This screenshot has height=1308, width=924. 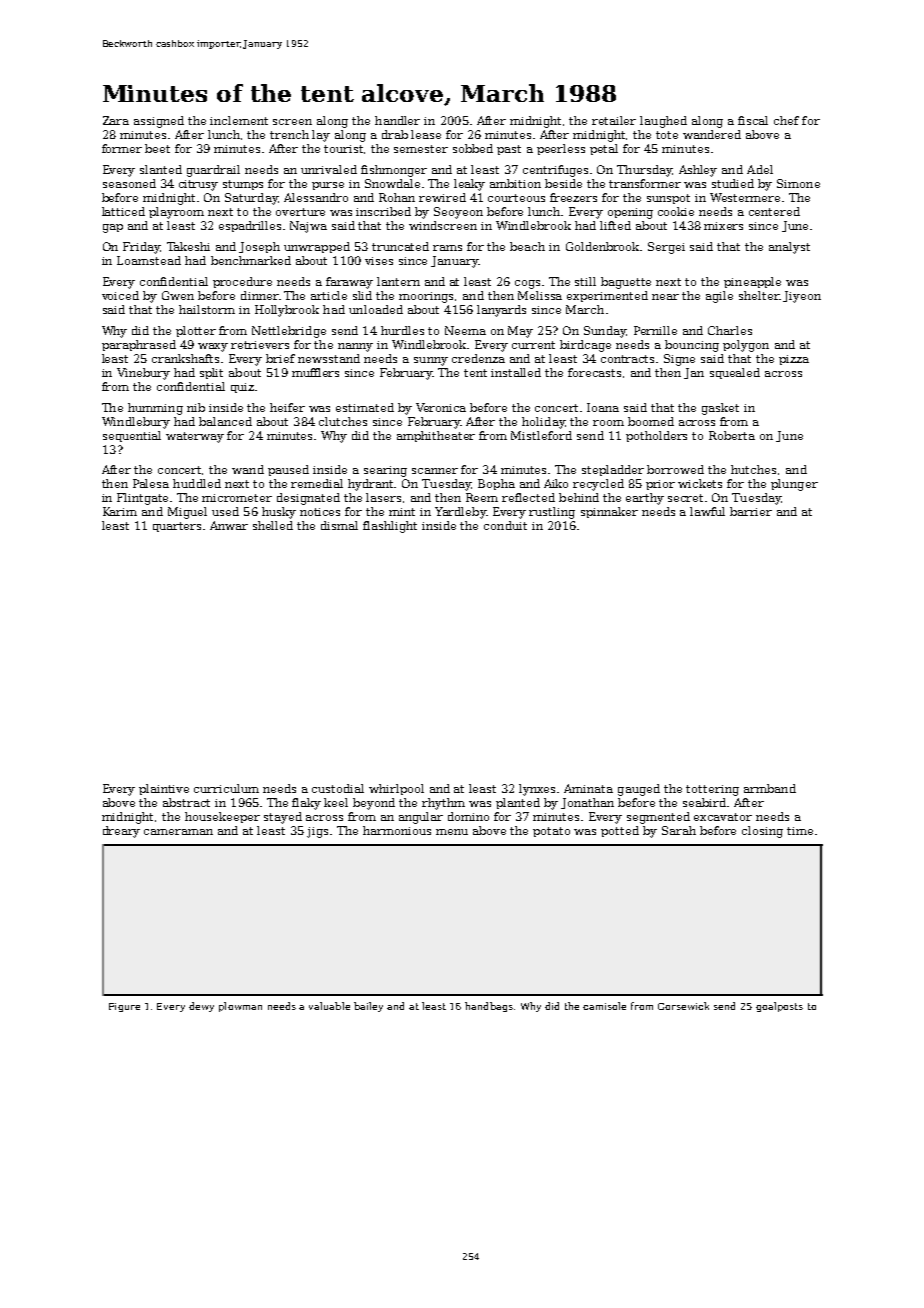 What do you see at coordinates (473, 148) in the screenshot?
I see `sobbed` at bounding box center [473, 148].
